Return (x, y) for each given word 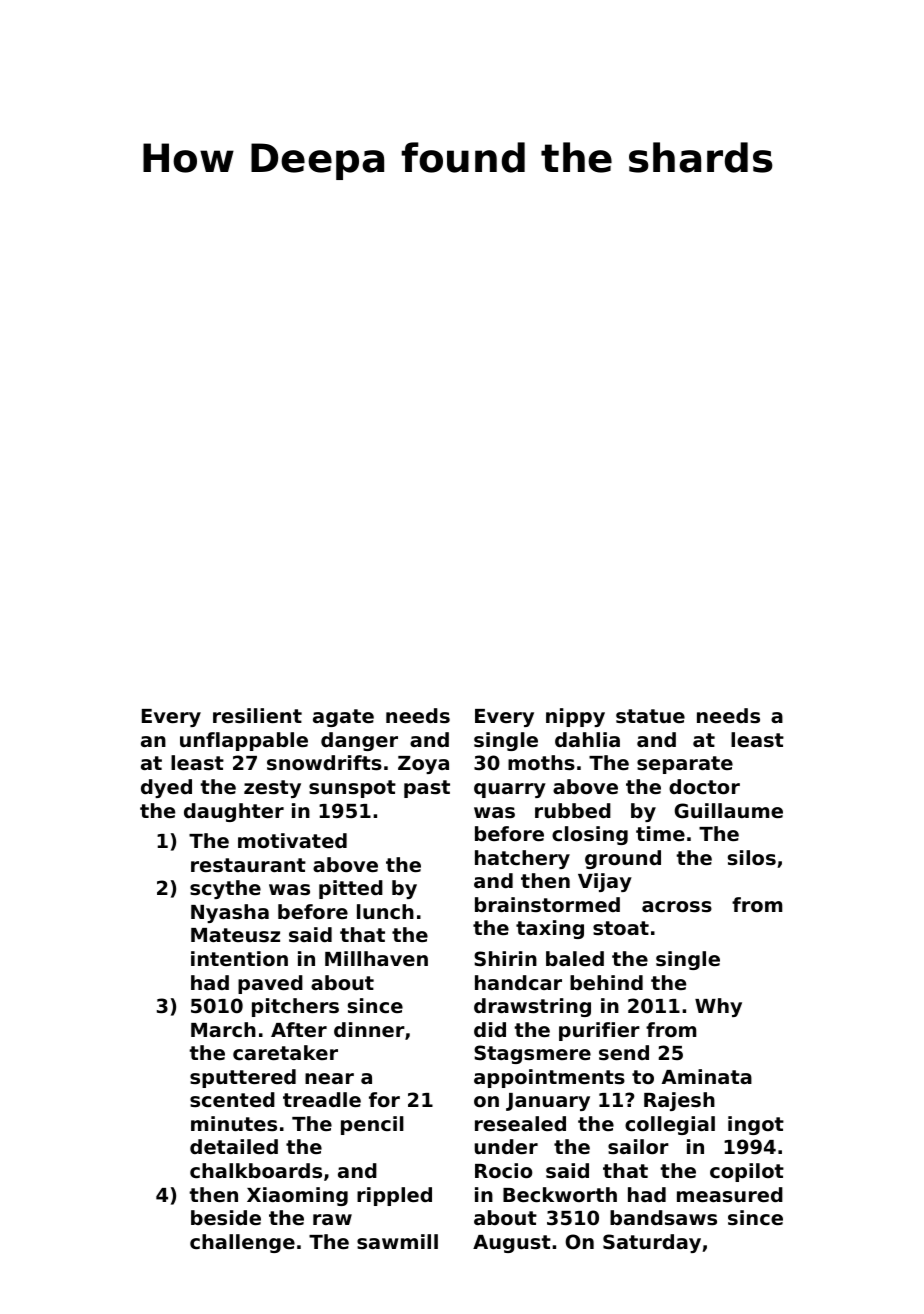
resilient (257, 715)
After (299, 1029)
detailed (234, 1146)
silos (752, 858)
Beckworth (560, 1194)
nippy (575, 717)
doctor (704, 786)
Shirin (505, 958)
